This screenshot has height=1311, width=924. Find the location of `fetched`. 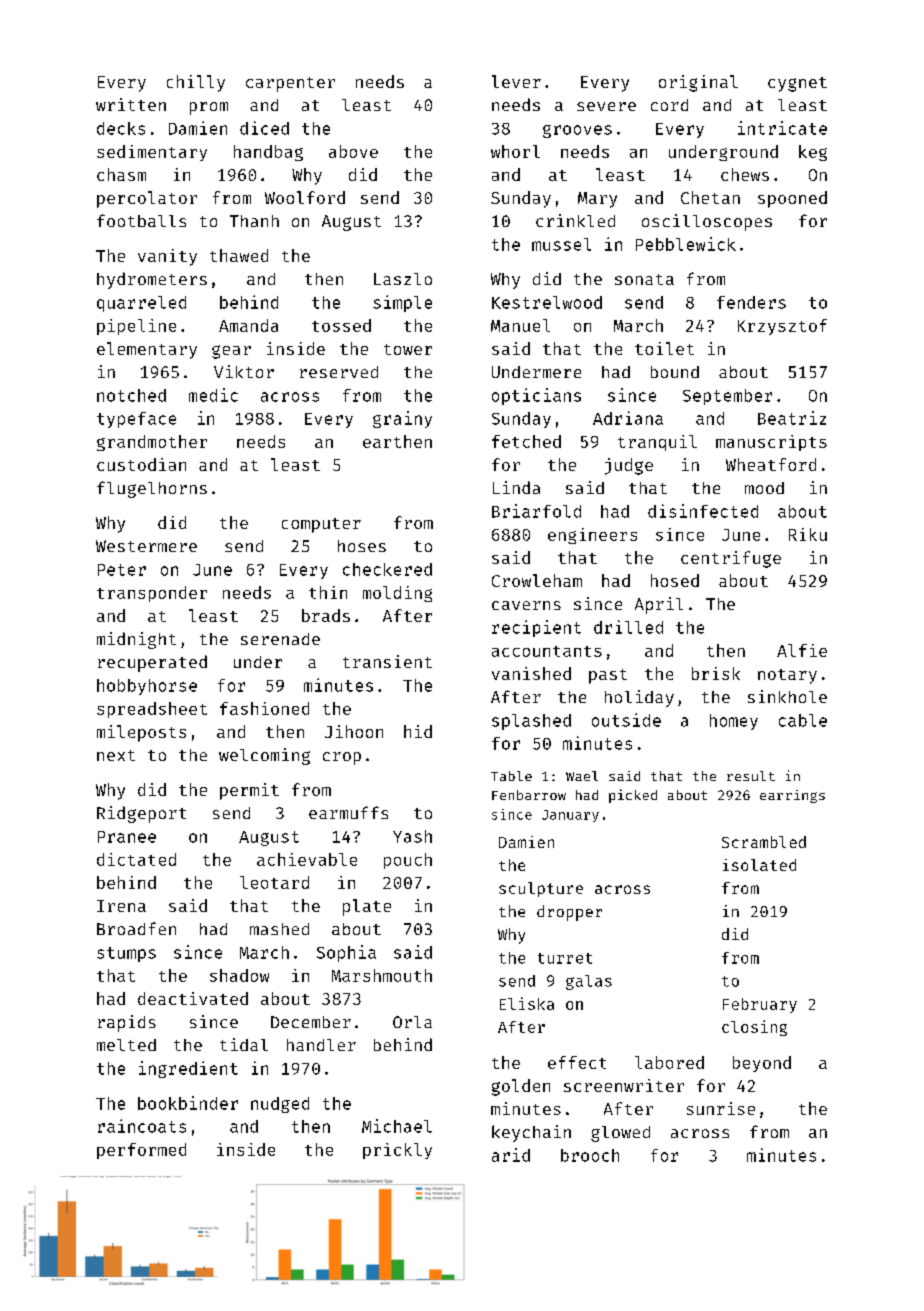

fetched is located at coordinates (526, 441).
